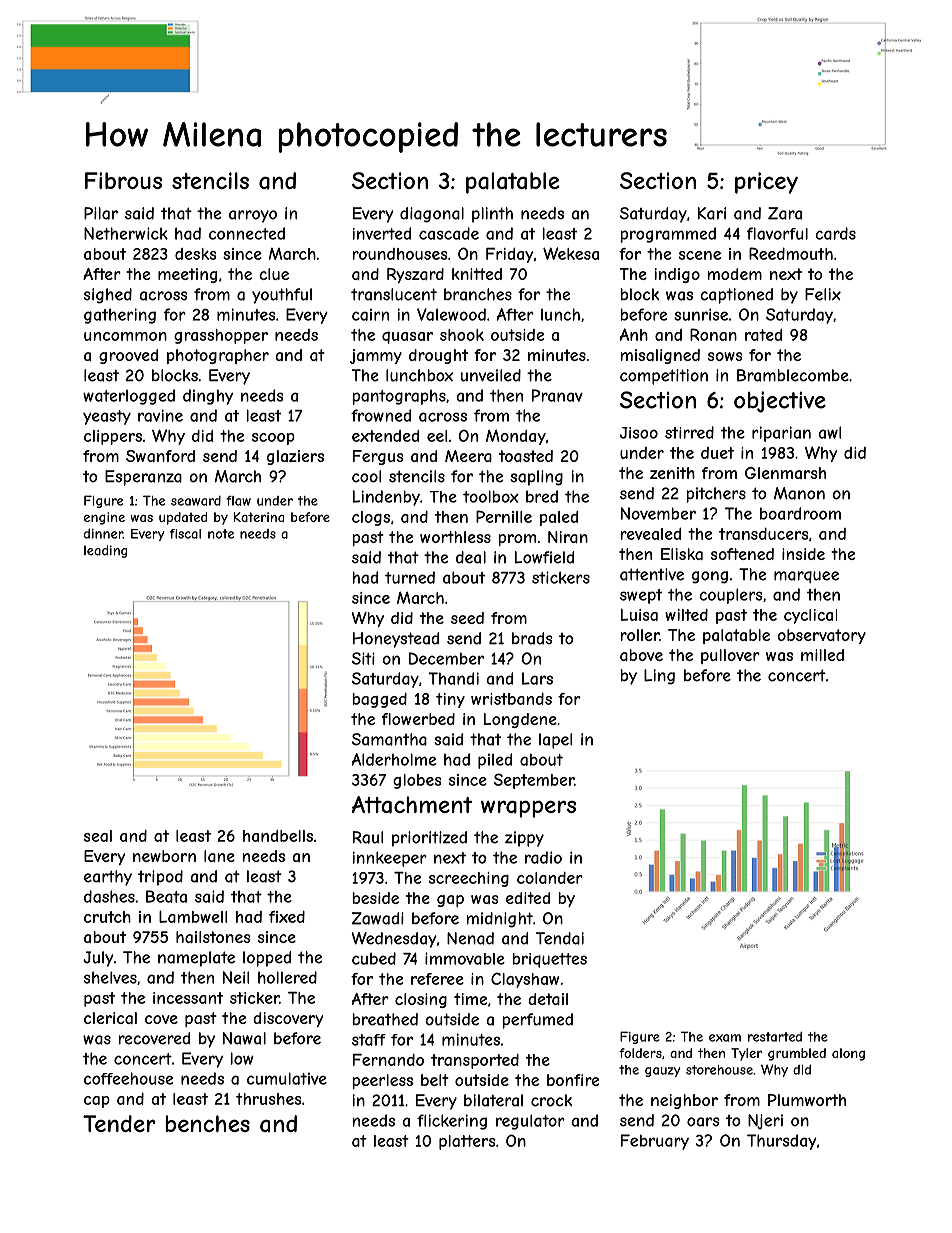 This screenshot has height=1233, width=952. I want to click on riparian, so click(781, 434).
